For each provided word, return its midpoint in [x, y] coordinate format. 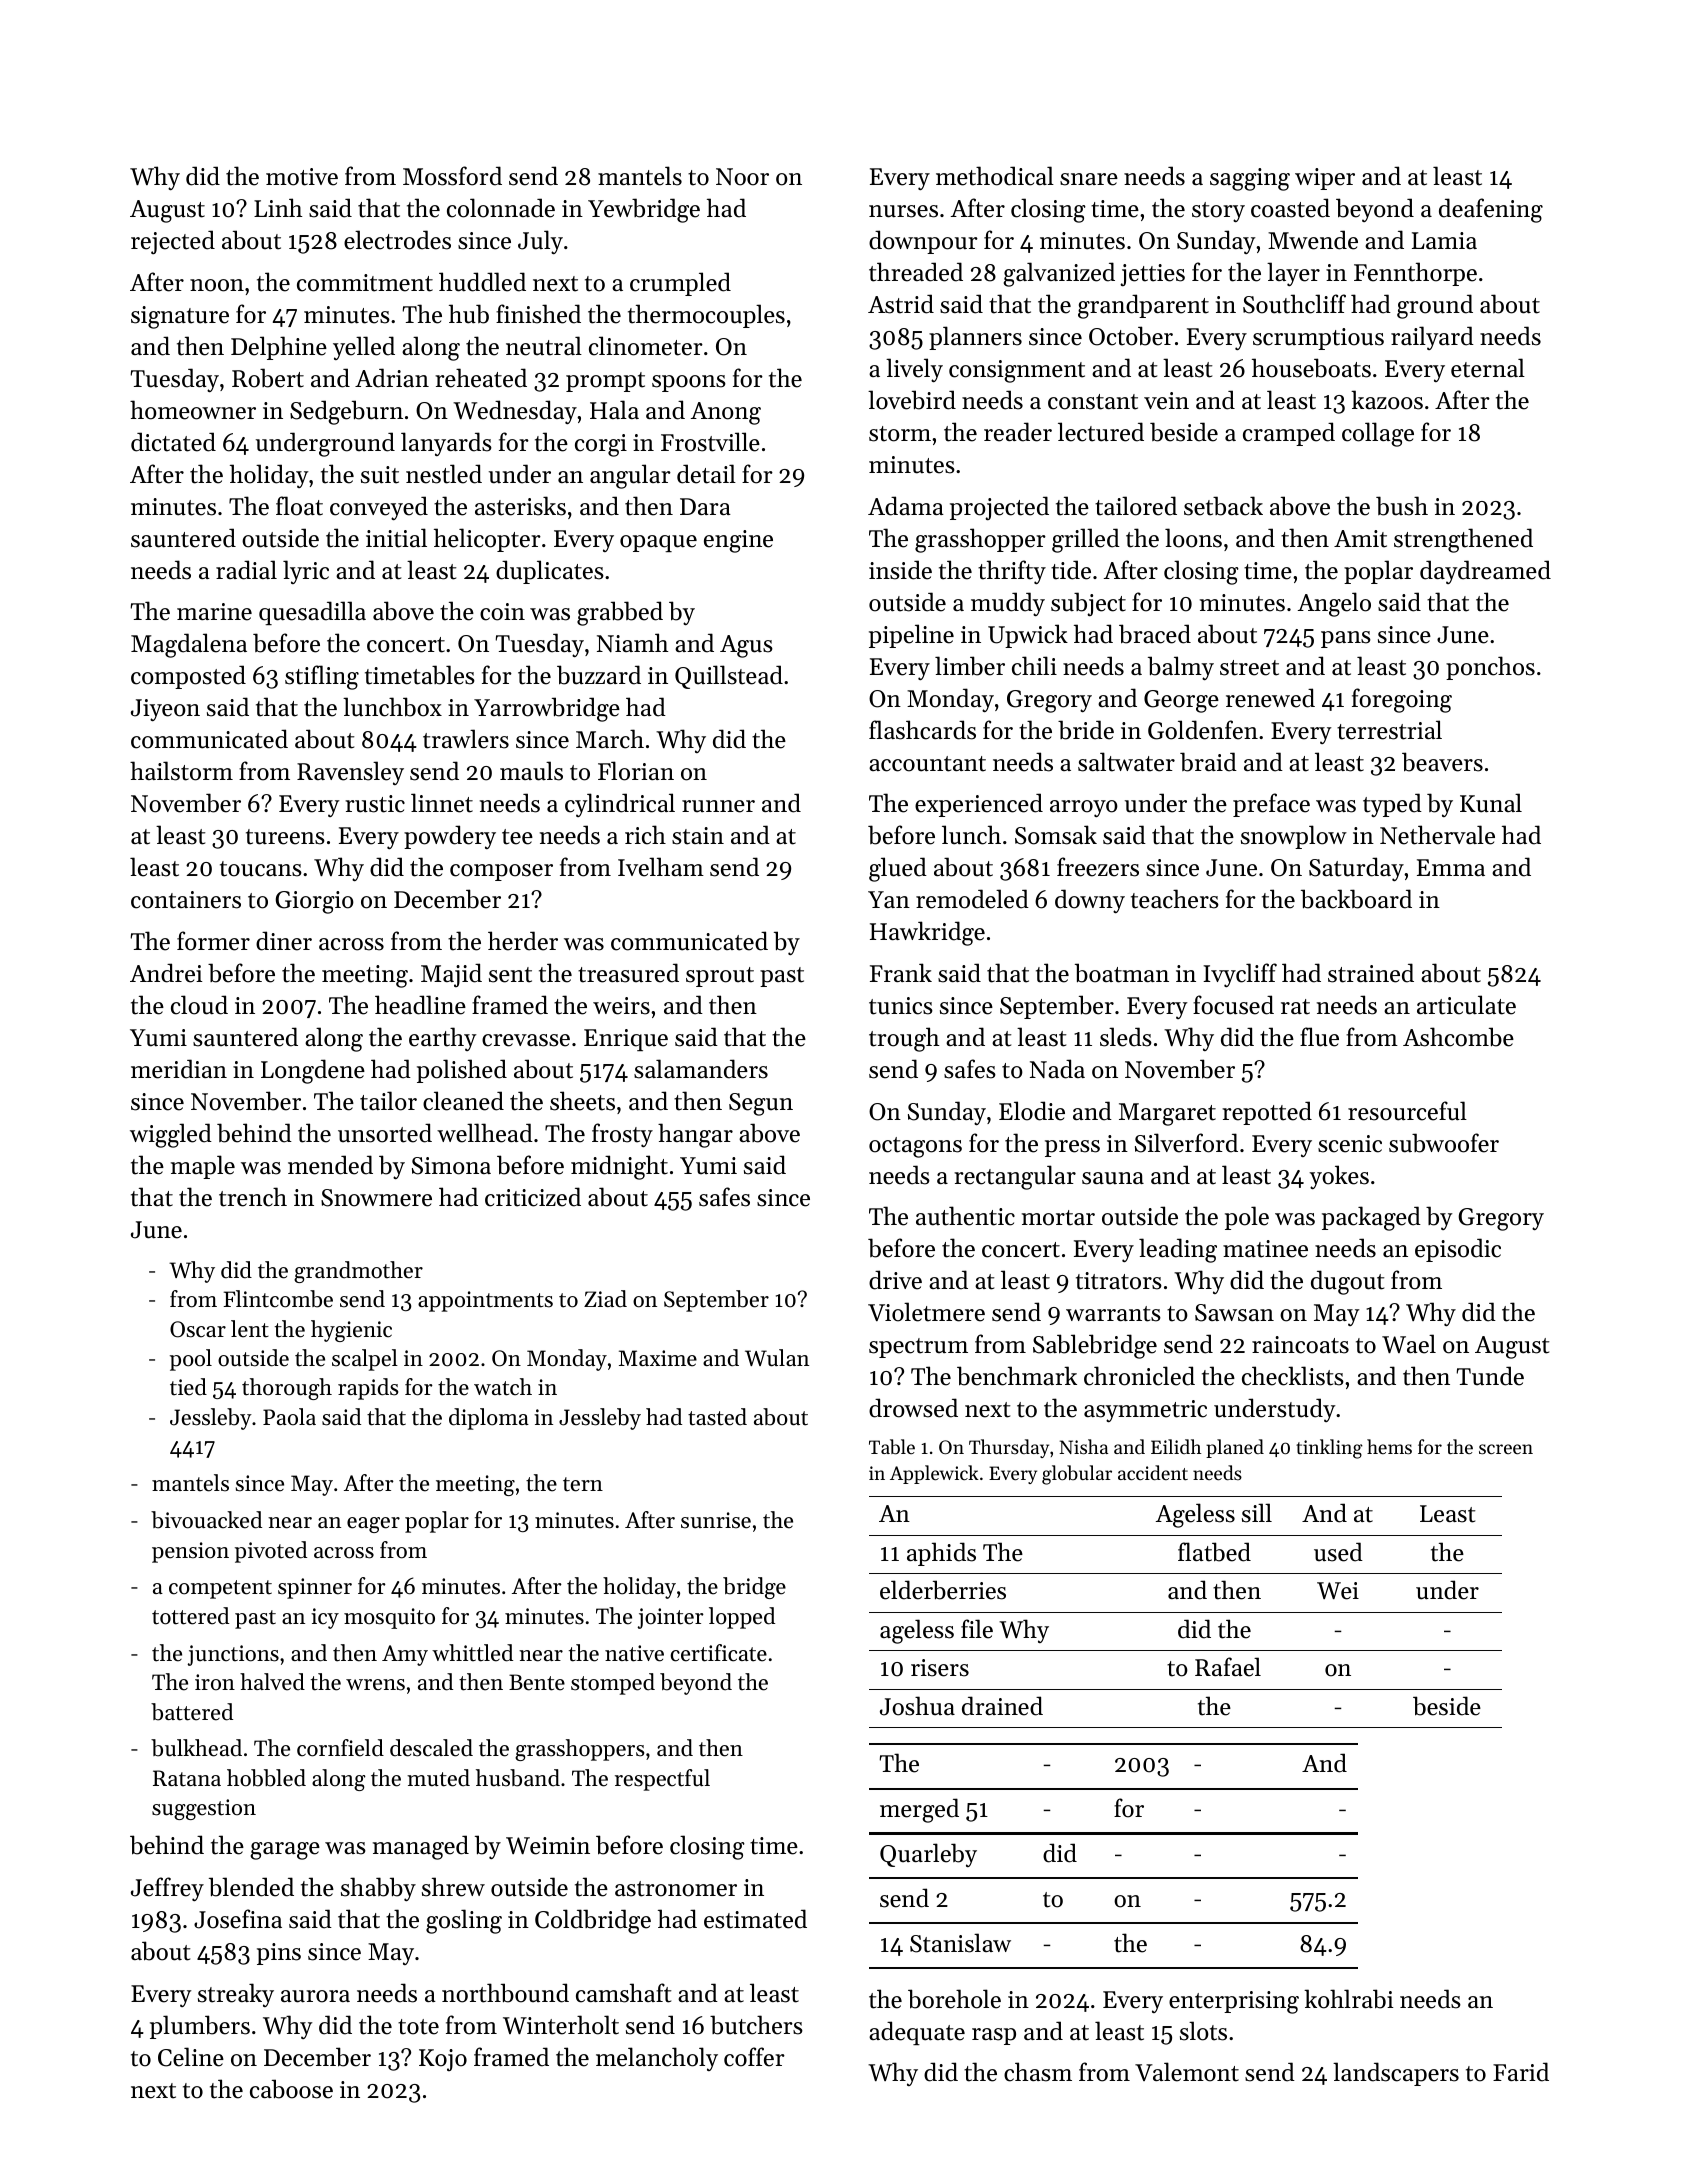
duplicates [550, 572]
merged [919, 1810]
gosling [464, 1921]
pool [191, 1360]
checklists [1293, 1376]
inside [900, 570]
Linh [278, 207]
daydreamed [1485, 572]
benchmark [1017, 1376]
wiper [1325, 179]
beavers [1442, 762]
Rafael [1228, 1667]
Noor [742, 177]
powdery [450, 837]
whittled [472, 1653]
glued [898, 869]
